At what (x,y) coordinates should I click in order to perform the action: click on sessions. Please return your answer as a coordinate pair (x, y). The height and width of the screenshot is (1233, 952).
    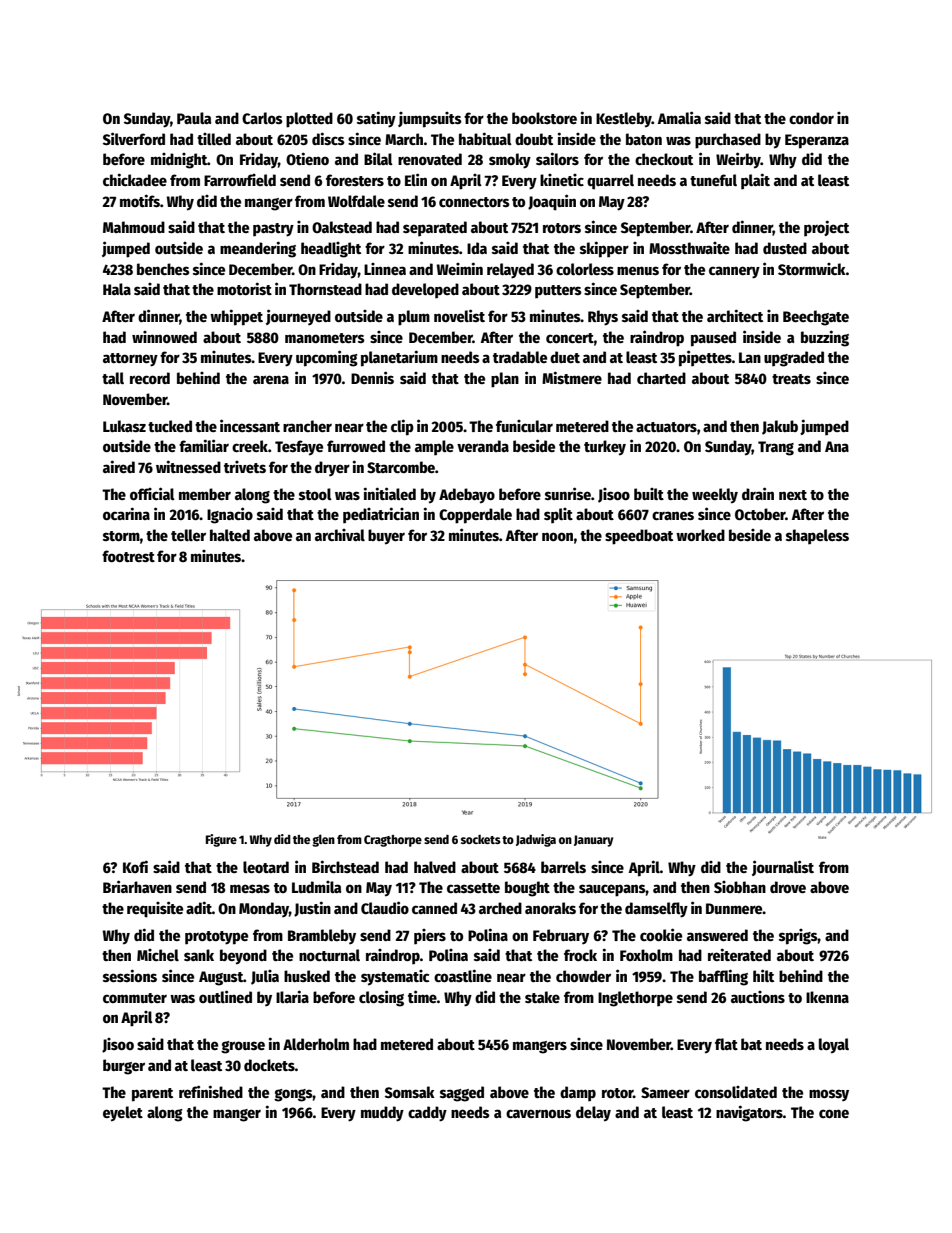
    Looking at the image, I should click on (130, 975).
